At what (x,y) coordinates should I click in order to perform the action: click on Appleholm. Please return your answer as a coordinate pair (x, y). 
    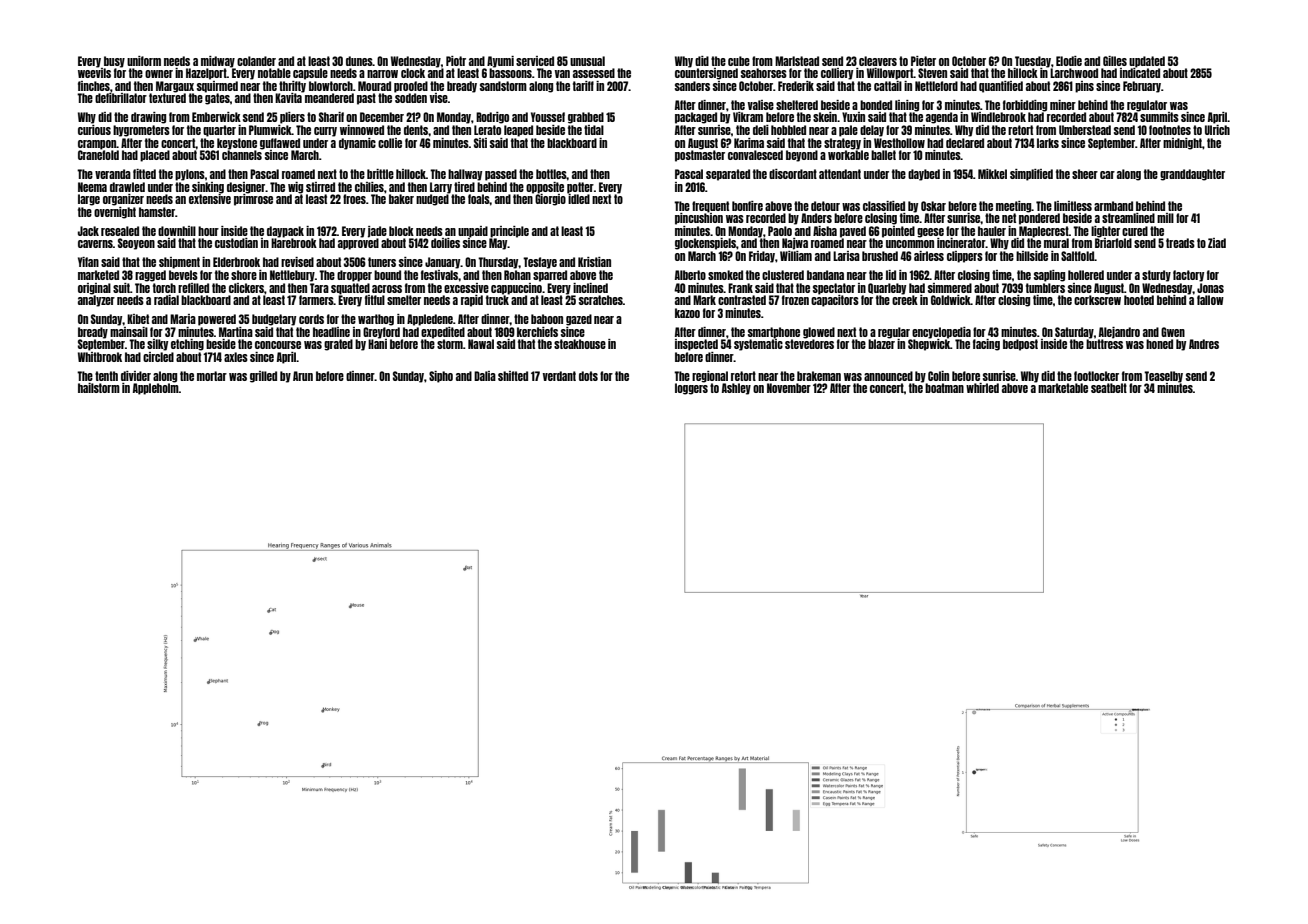
    Looking at the image, I should click on (156, 389).
